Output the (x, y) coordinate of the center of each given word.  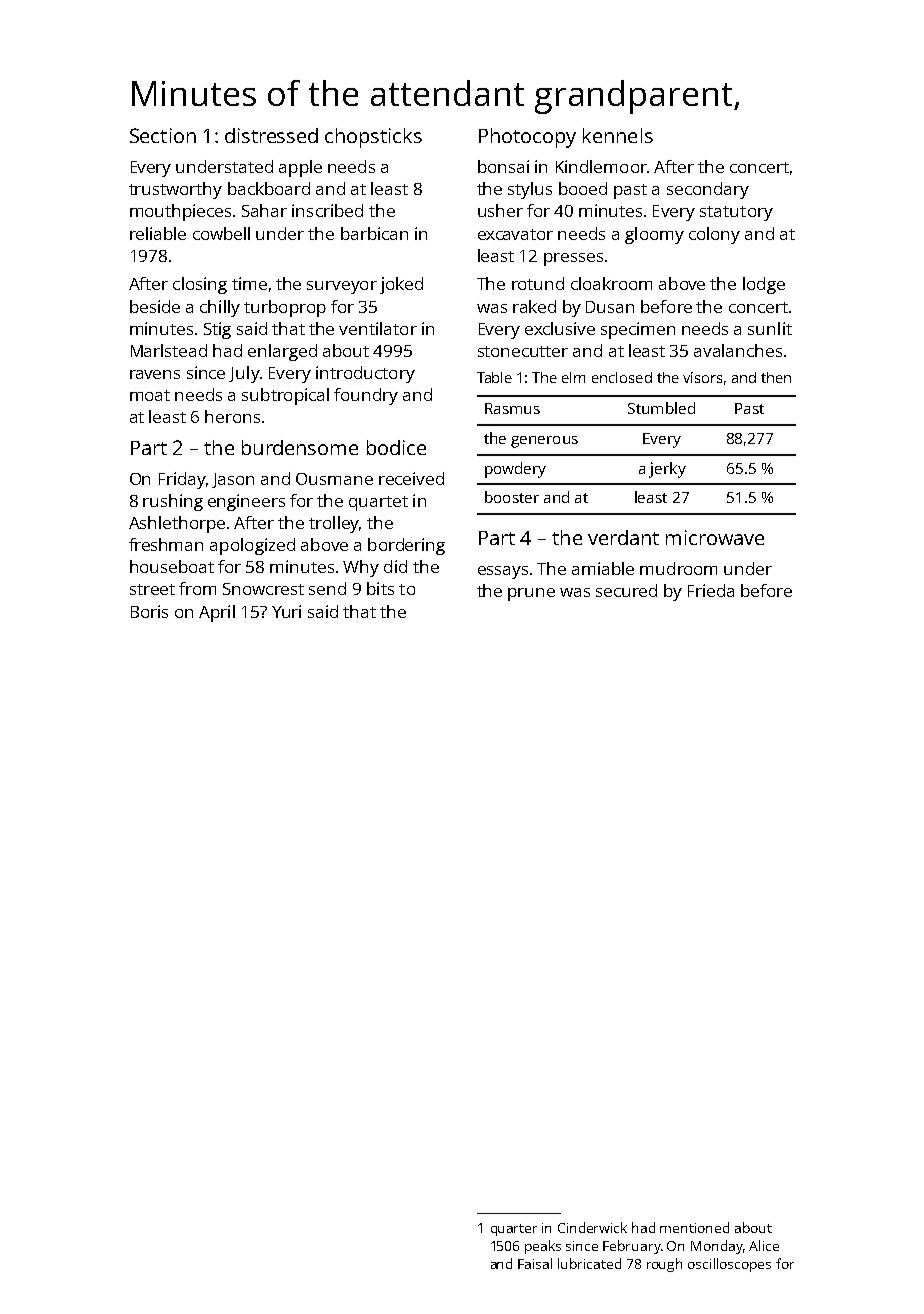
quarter (514, 1230)
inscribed (327, 210)
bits (380, 588)
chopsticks (373, 138)
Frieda (711, 590)
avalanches (738, 350)
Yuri (286, 611)
